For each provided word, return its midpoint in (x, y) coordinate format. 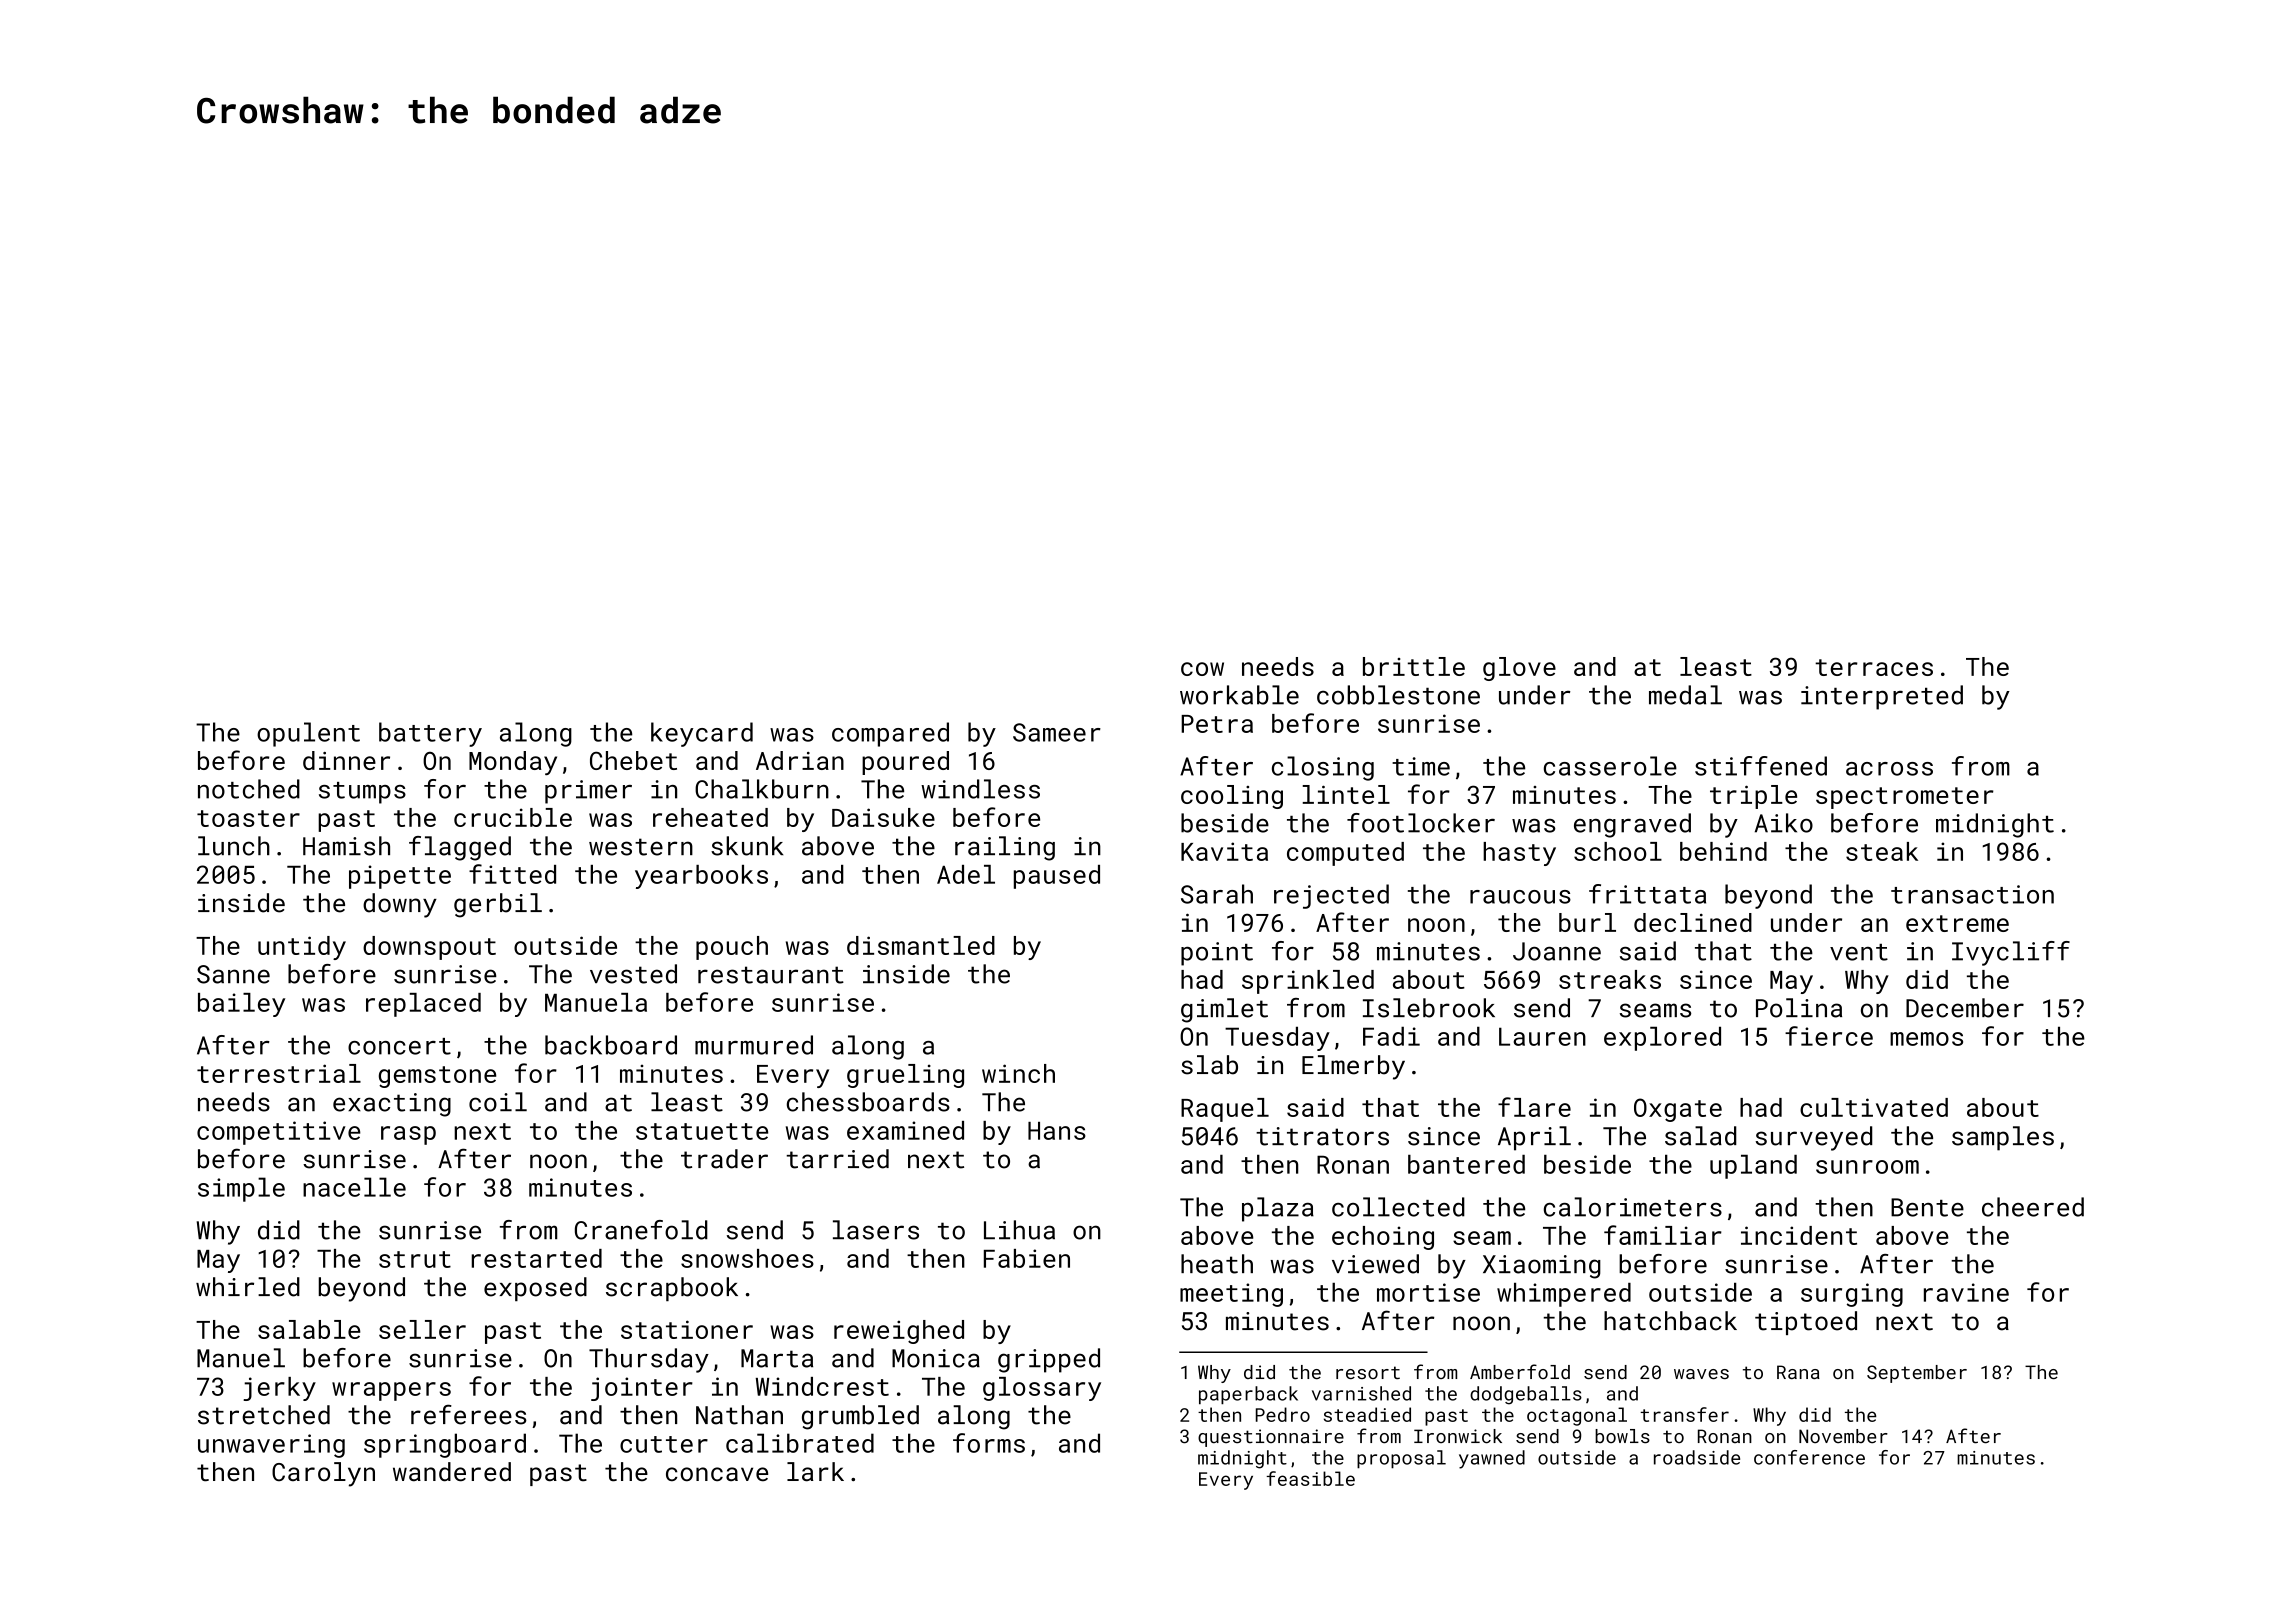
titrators (1322, 1136)
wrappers (391, 1391)
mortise (1428, 1292)
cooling (1232, 797)
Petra (1217, 724)
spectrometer (1905, 798)
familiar (1663, 1235)
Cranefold (641, 1230)
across (1889, 769)
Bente (1927, 1207)
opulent (308, 734)
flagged (460, 848)
